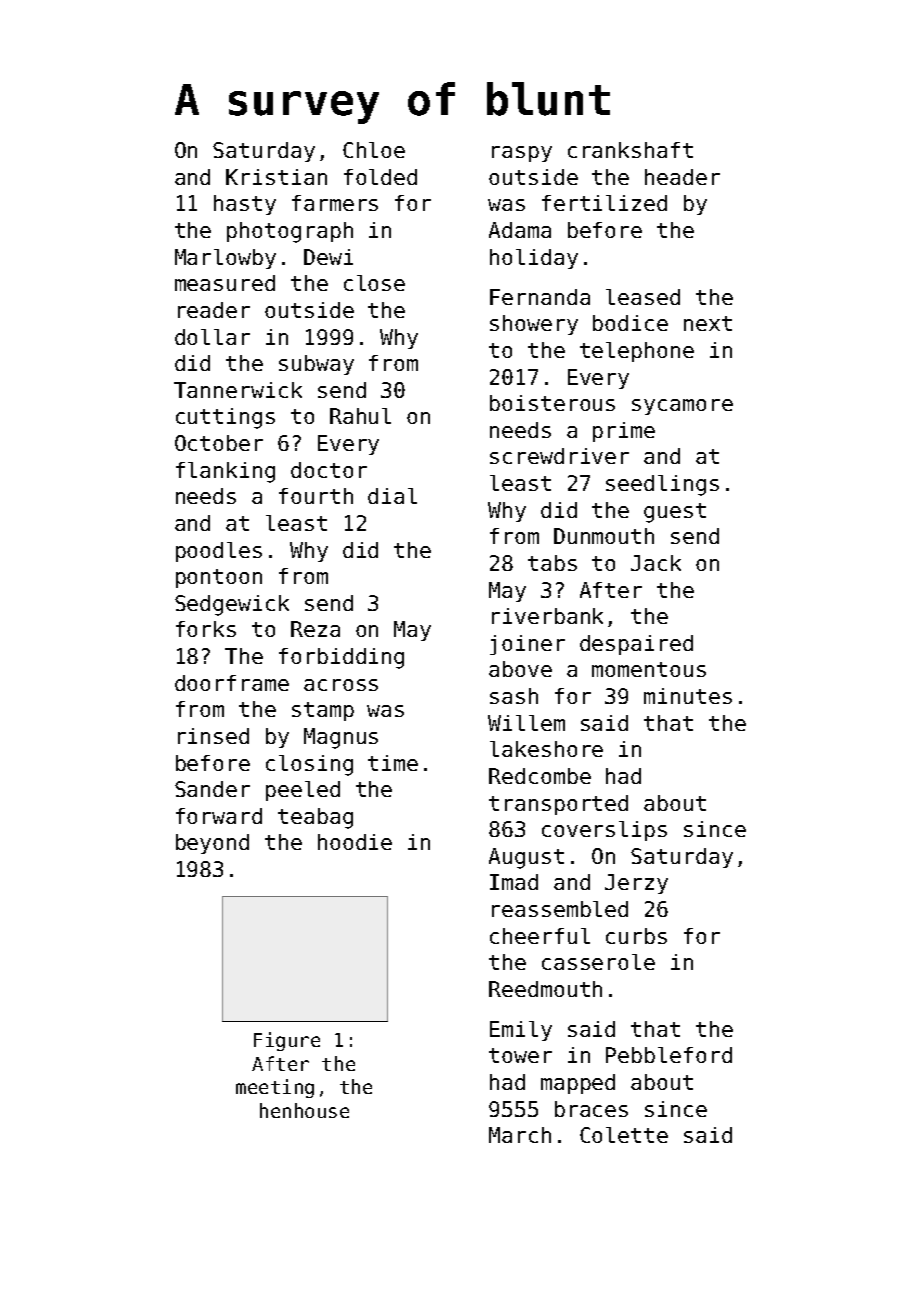 This screenshot has width=924, height=1311. Describe the element at coordinates (708, 323) in the screenshot. I see `next` at that location.
